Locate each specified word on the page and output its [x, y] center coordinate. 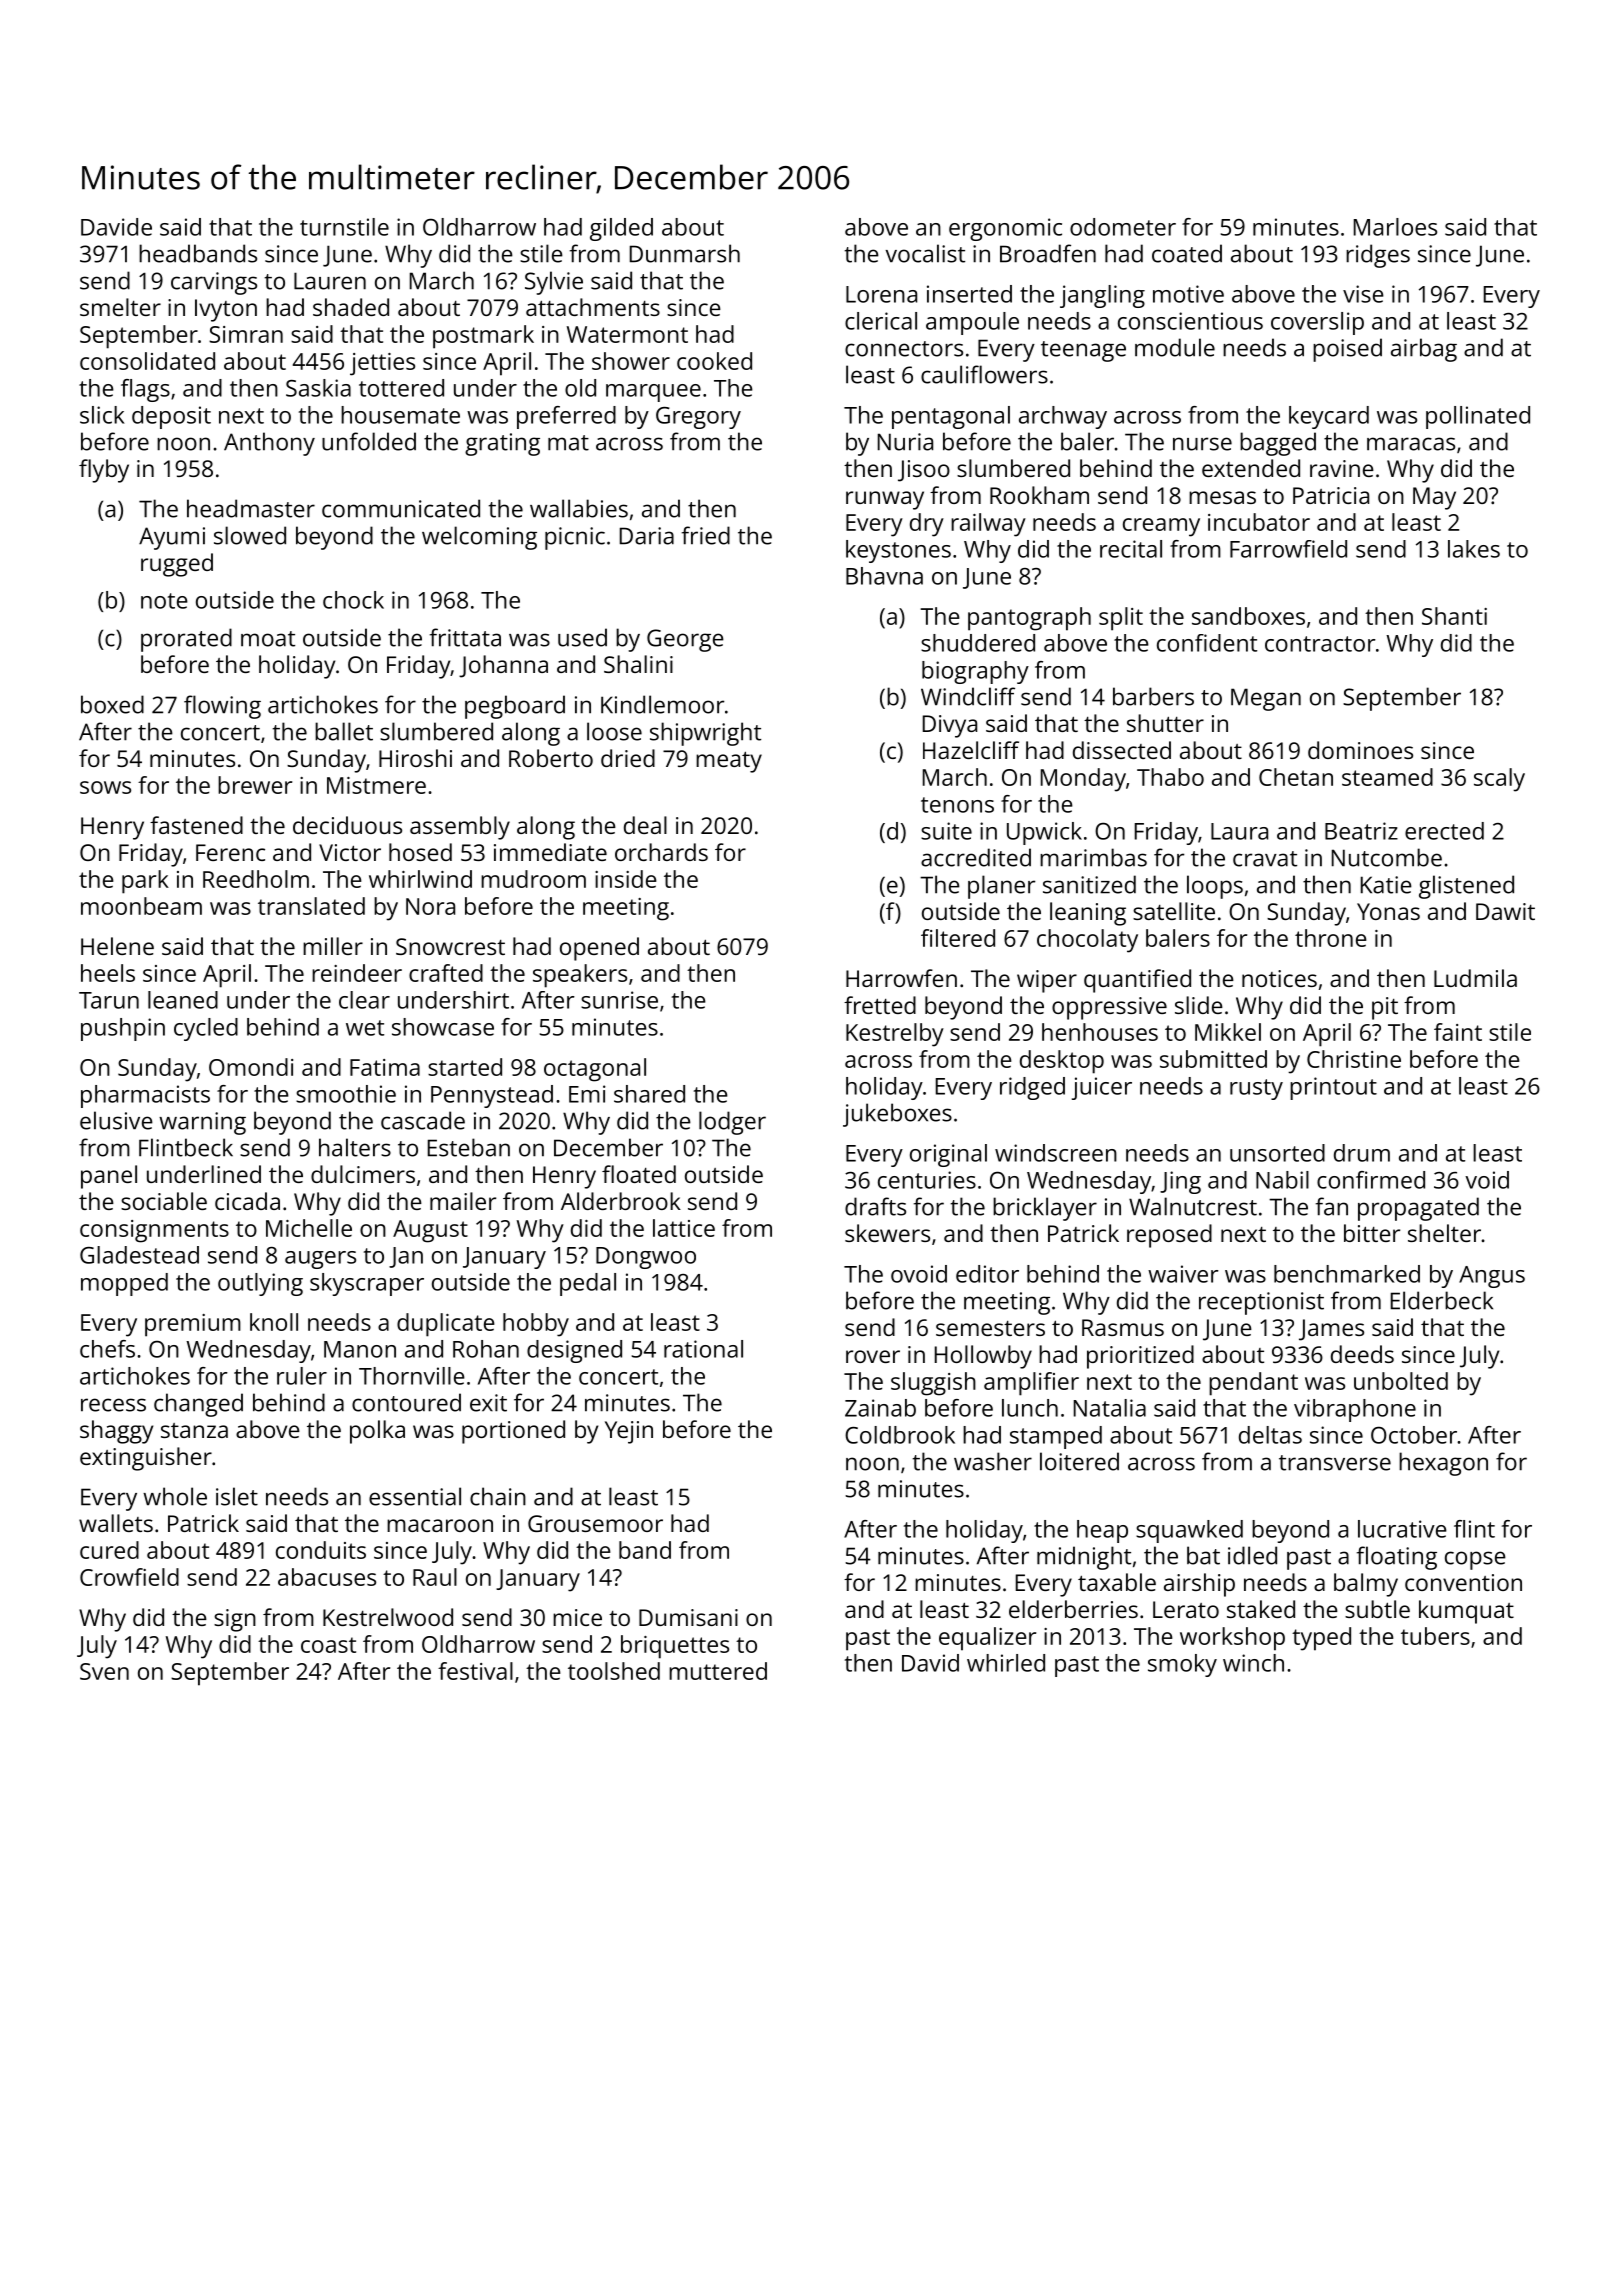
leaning [1088, 914]
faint [1458, 1032]
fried [705, 535]
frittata [465, 637]
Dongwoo [646, 1258]
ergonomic [1005, 229]
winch [1253, 1663]
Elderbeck [1442, 1300]
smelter [120, 307]
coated [1187, 253]
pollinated [1478, 417]
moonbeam [141, 906]
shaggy [116, 1432]
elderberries [1073, 1609]
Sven [104, 1671]
